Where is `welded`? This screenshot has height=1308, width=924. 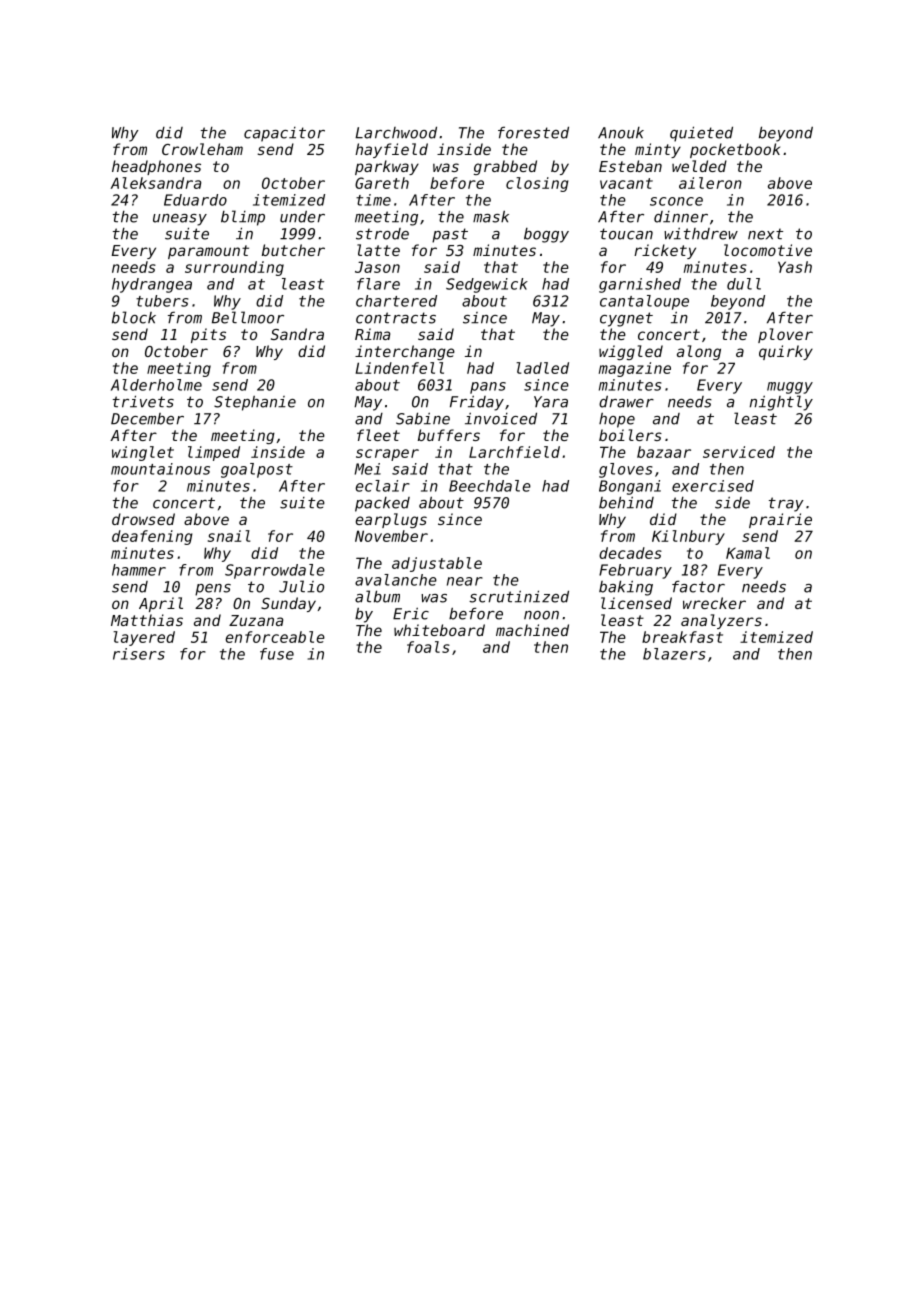 welded is located at coordinates (699, 166).
